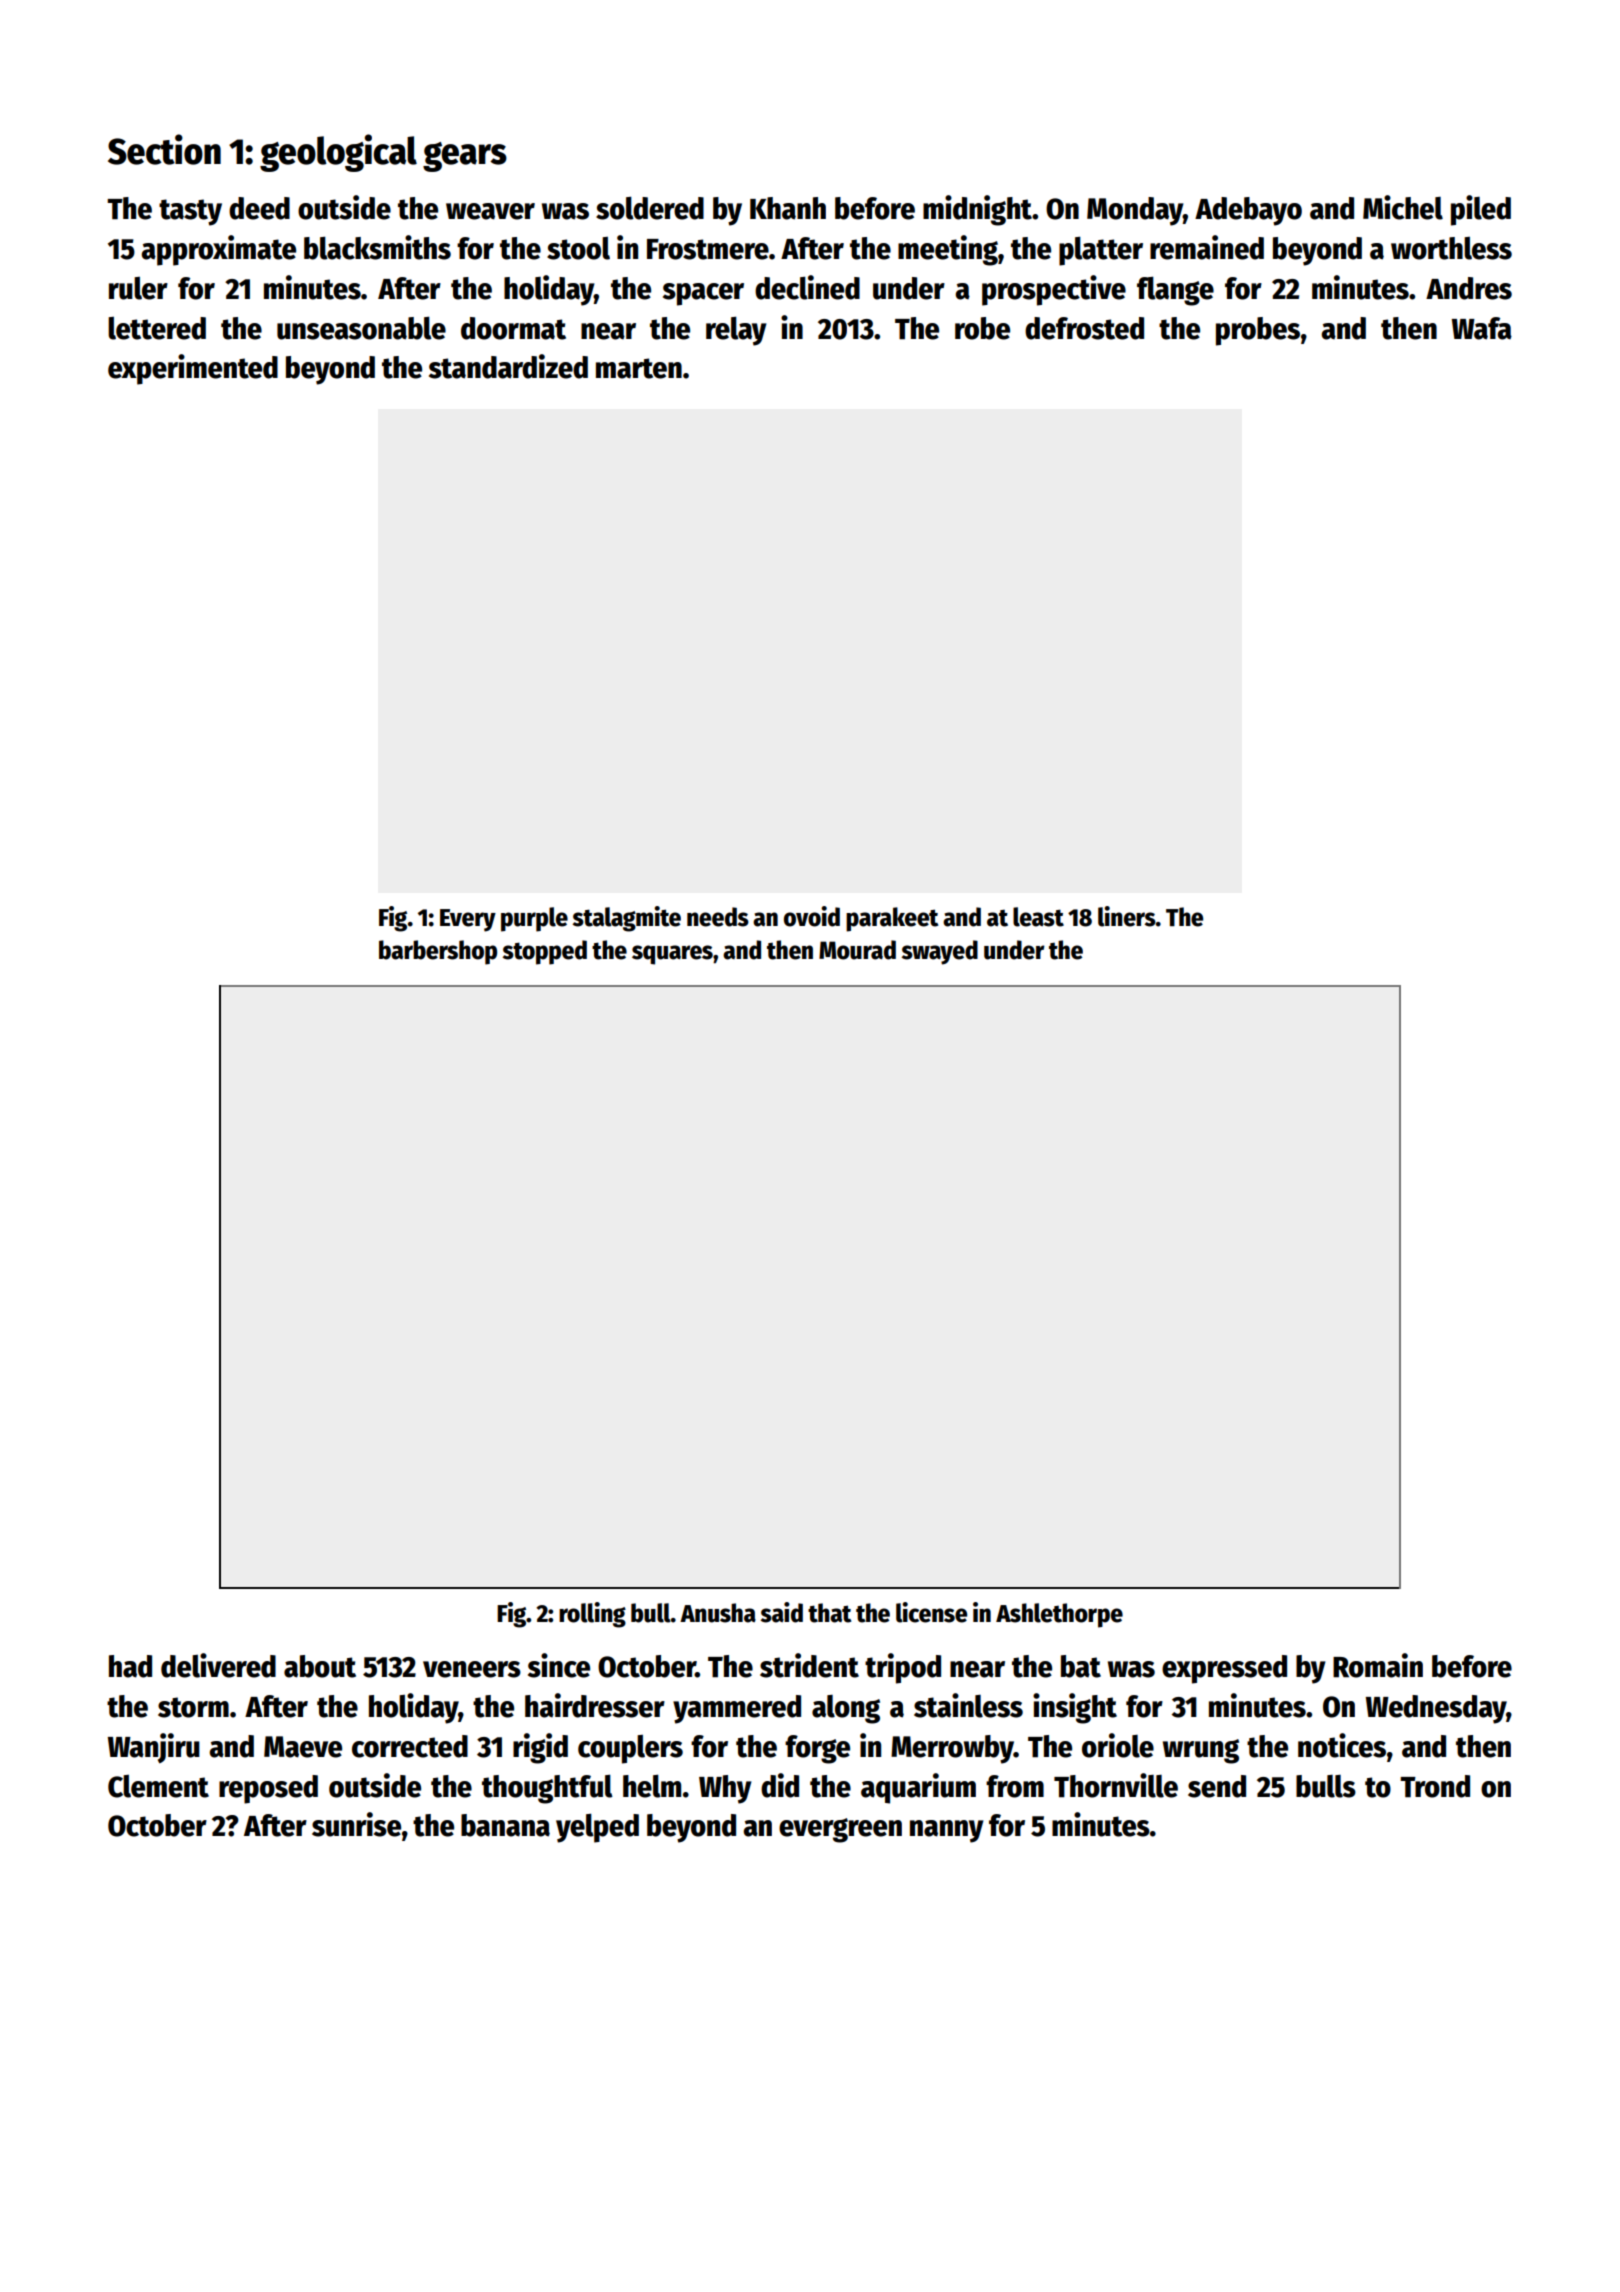 The image size is (1620, 2292). What do you see at coordinates (1175, 291) in the image?
I see `flange` at bounding box center [1175, 291].
